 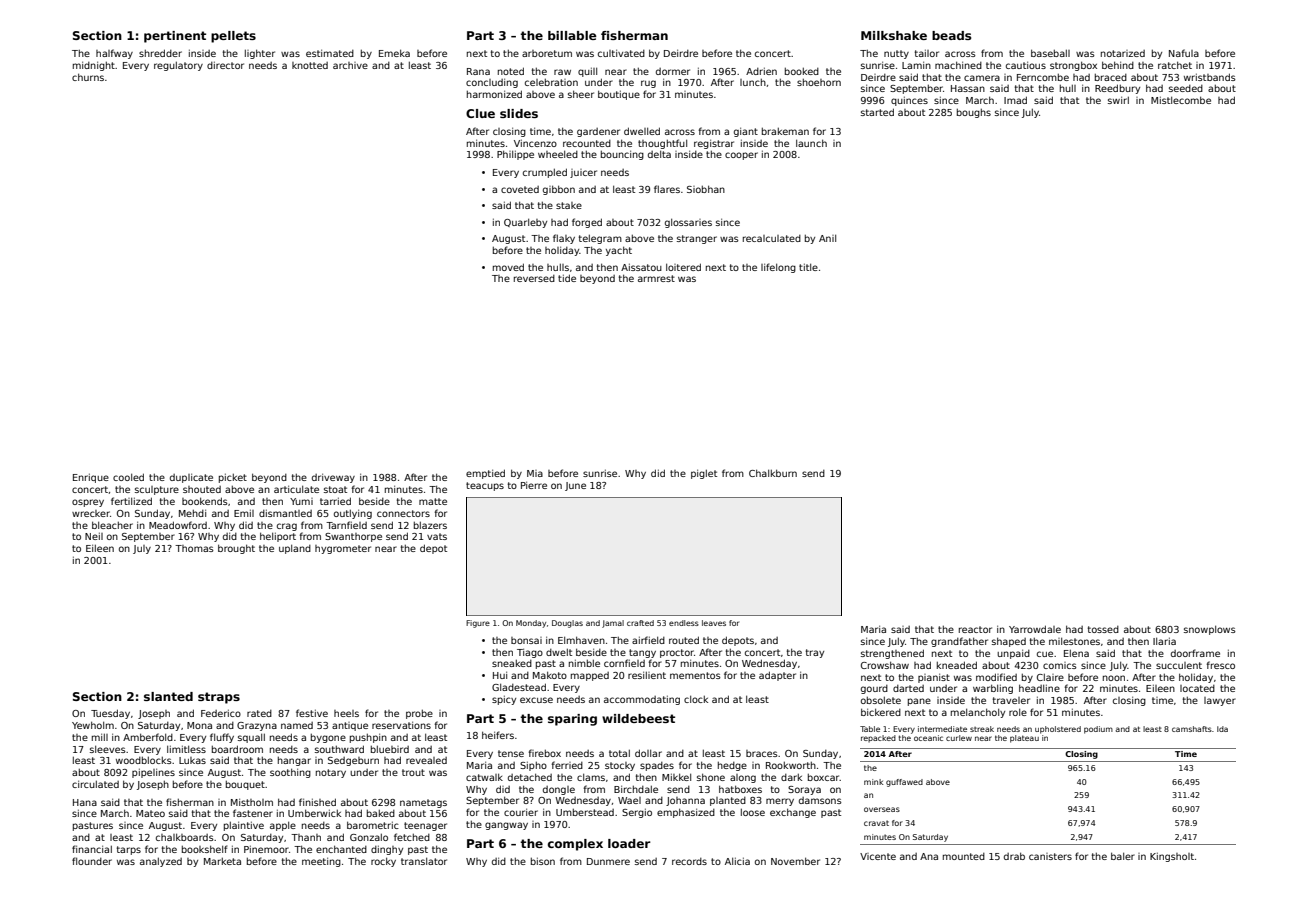 What do you see at coordinates (773, 473) in the document?
I see `Chalkburn` at bounding box center [773, 473].
